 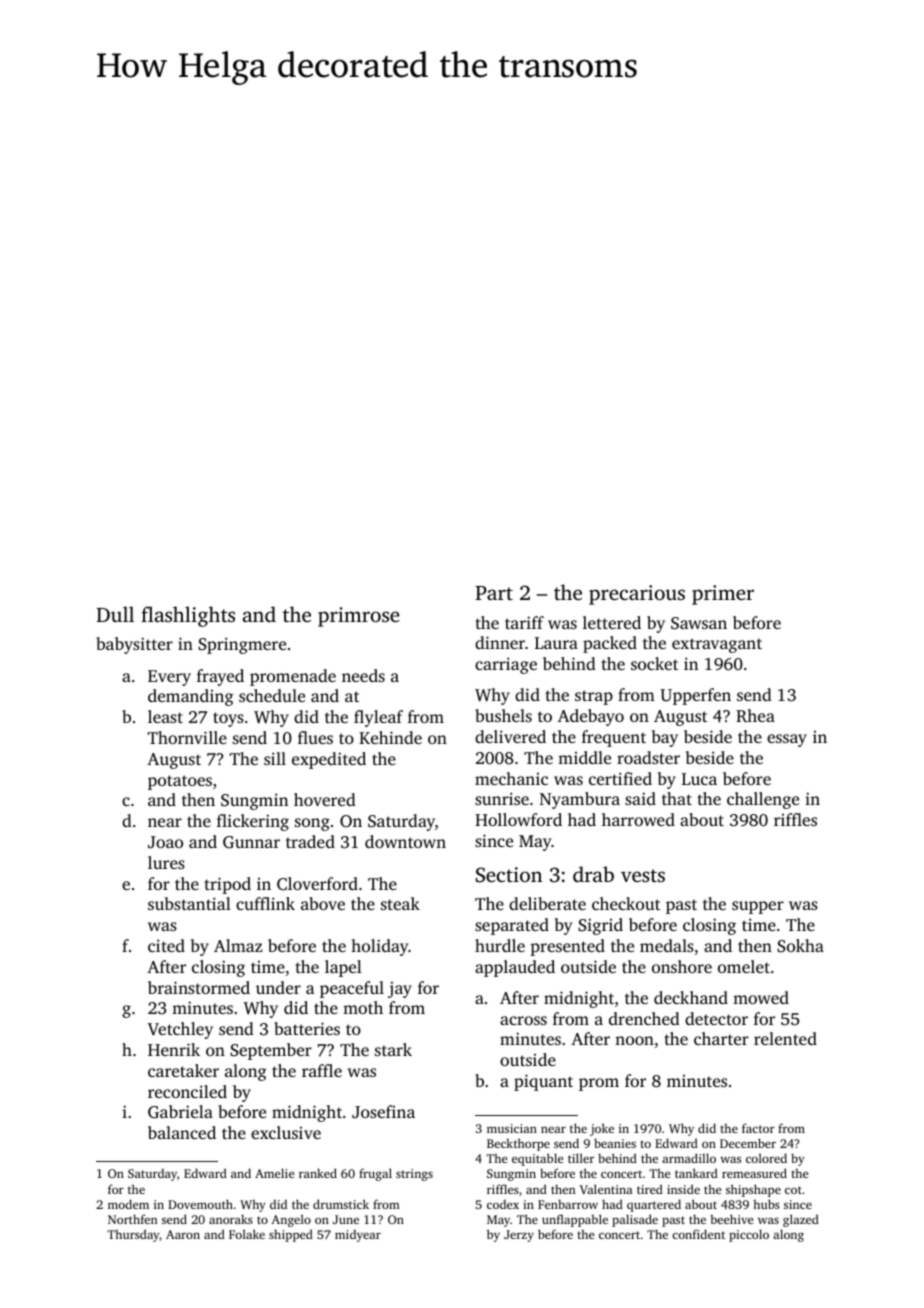 I want to click on supper, so click(x=758, y=907).
